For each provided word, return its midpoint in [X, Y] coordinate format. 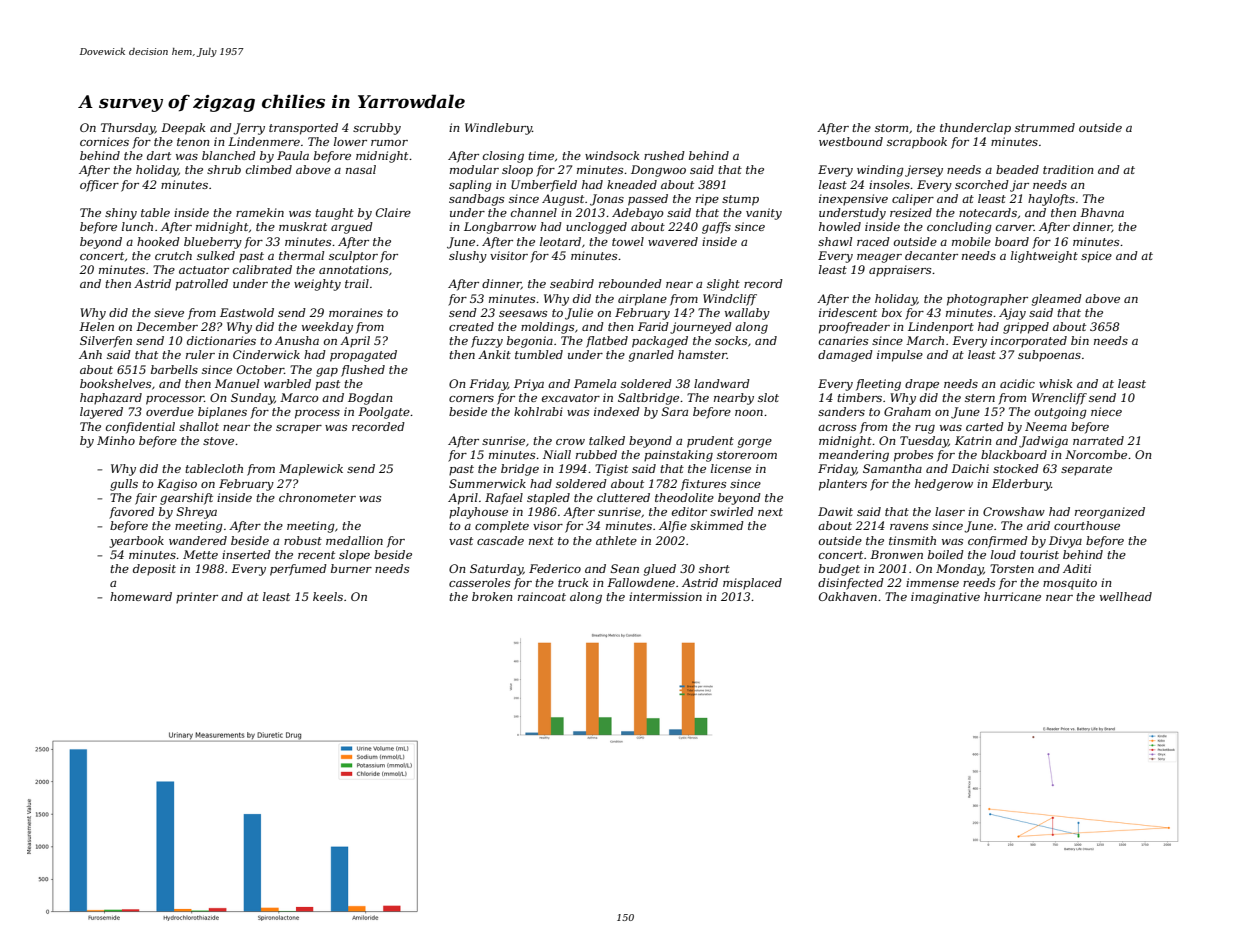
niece [1106, 411]
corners [471, 399]
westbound [851, 141]
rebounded [630, 283]
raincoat [542, 596]
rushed [664, 155]
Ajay [1012, 314]
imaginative [945, 598]
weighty [317, 285]
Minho [116, 440]
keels [328, 596]
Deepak [183, 129]
